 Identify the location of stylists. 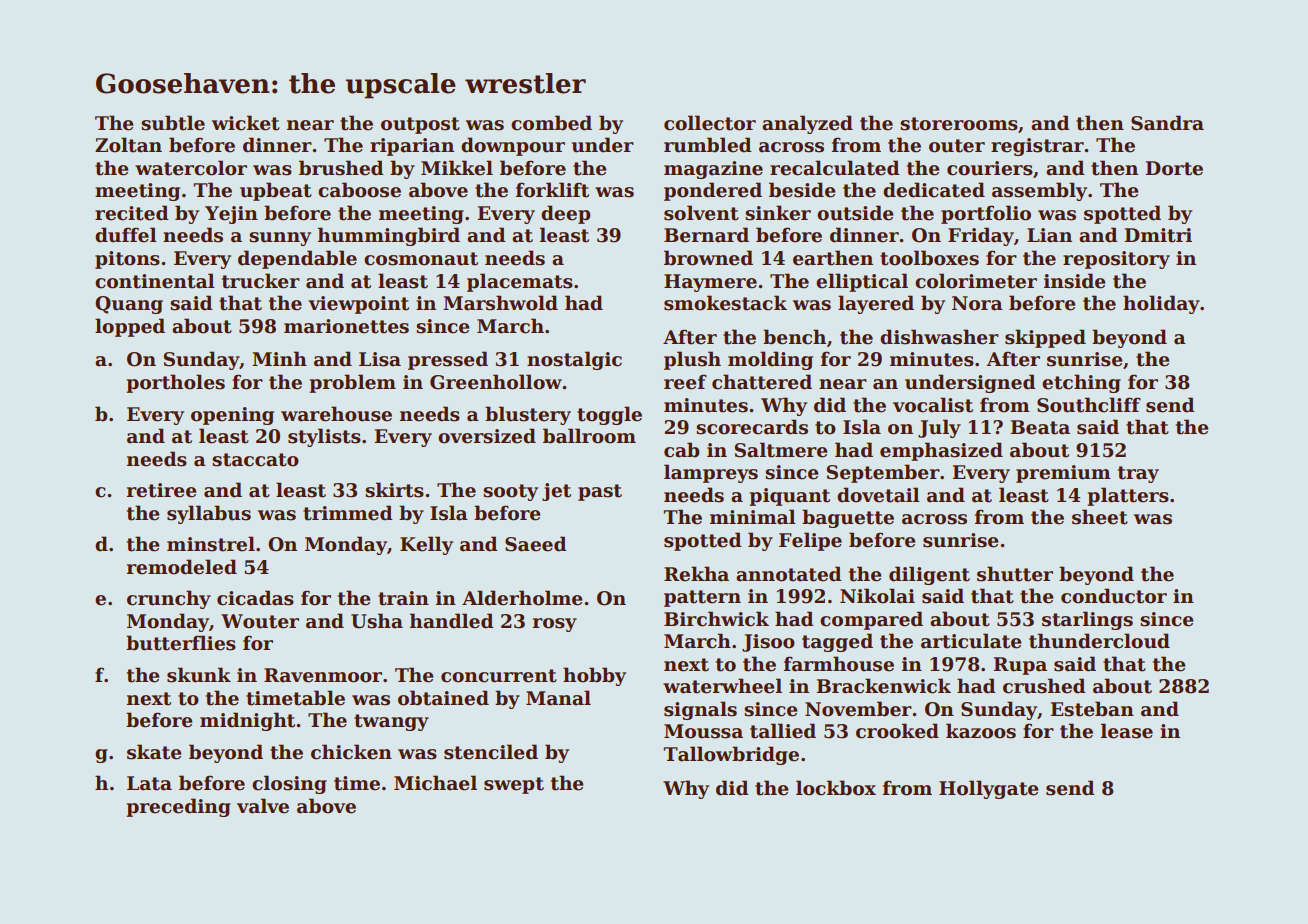
(324, 437).
